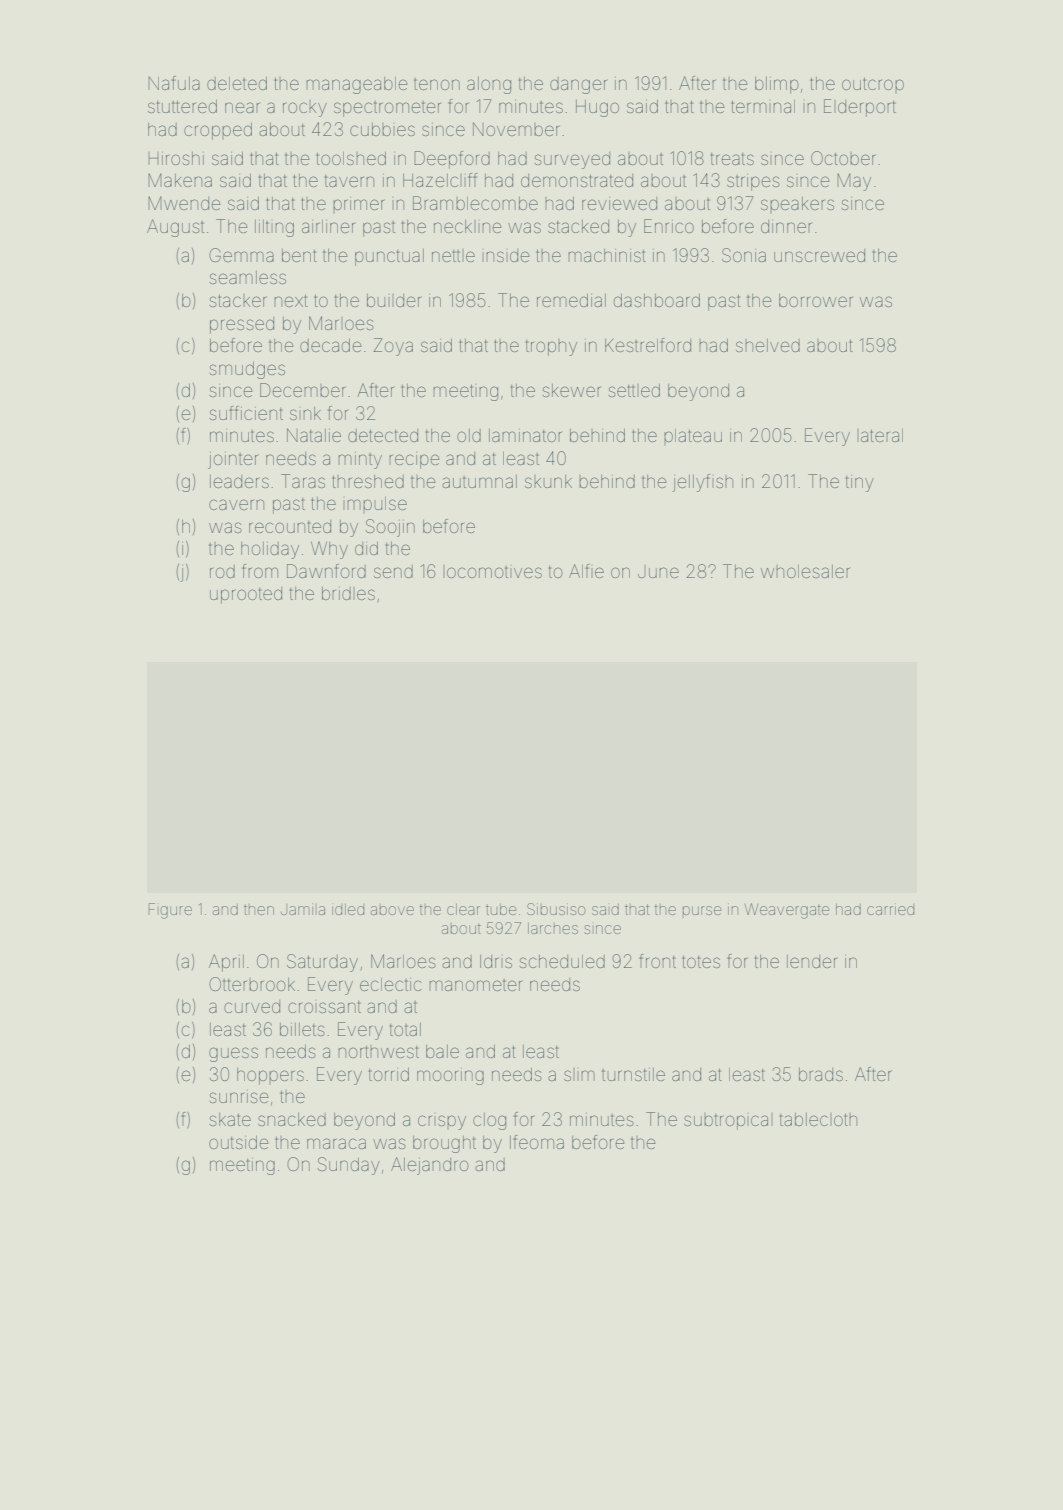 This document has height=1510, width=1063. Describe the element at coordinates (174, 83) in the document. I see `Nafula` at that location.
